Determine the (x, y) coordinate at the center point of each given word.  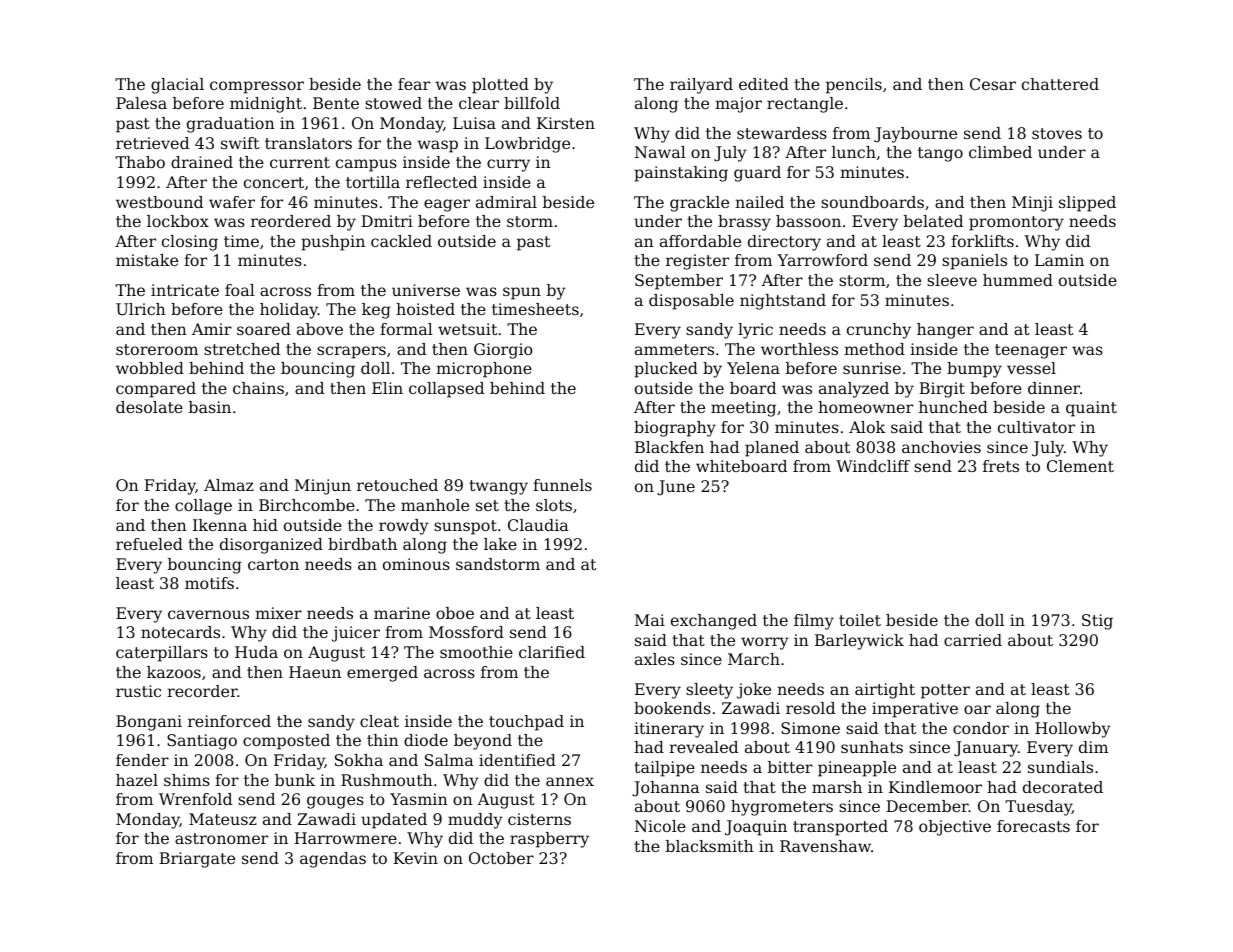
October (501, 858)
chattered (1060, 84)
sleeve (952, 280)
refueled (149, 544)
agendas (333, 860)
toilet (860, 620)
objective (955, 828)
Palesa (141, 103)
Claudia (538, 525)
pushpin (333, 243)
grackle (699, 204)
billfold (532, 103)
